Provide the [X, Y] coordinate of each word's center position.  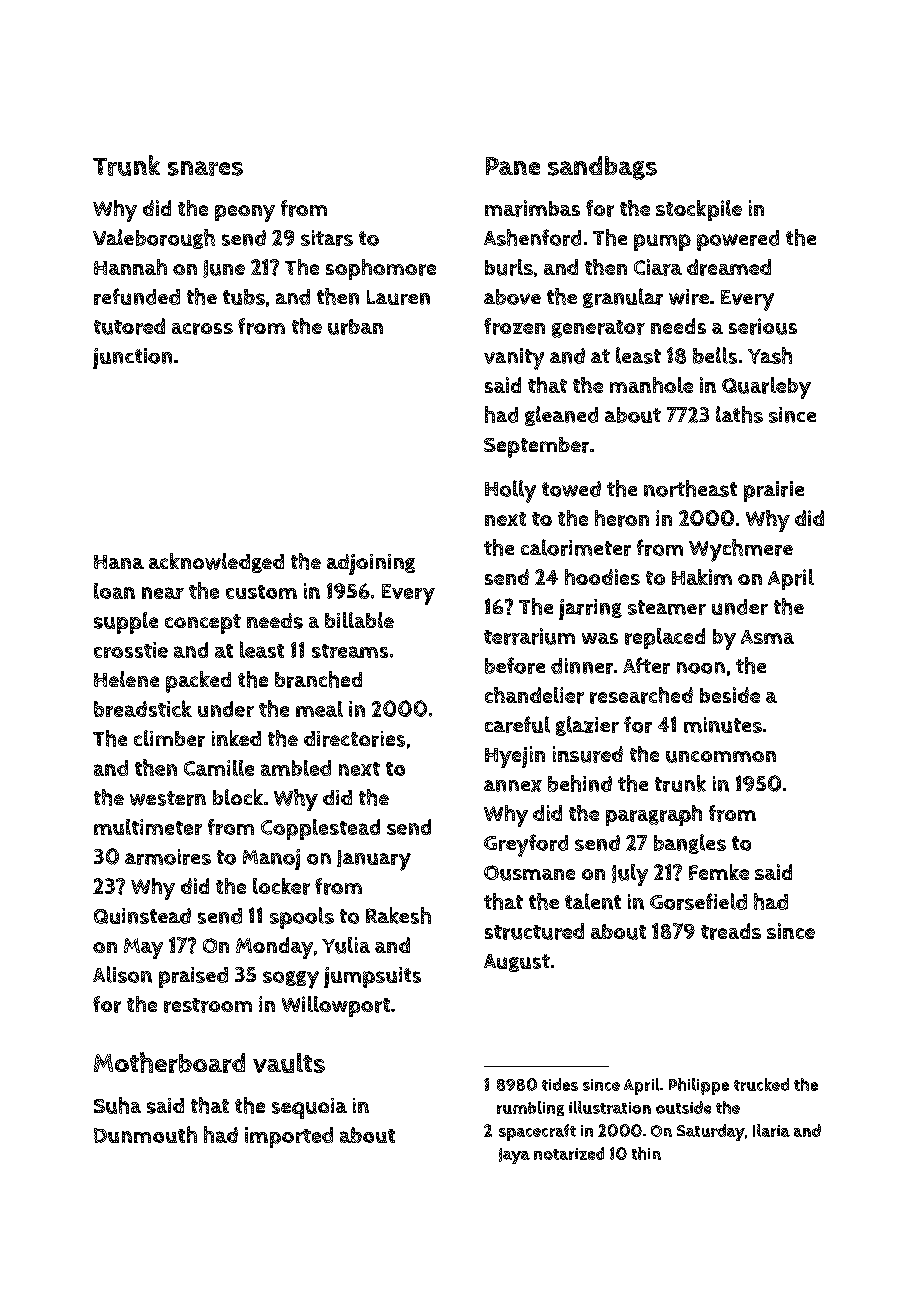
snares [205, 168]
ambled [296, 768]
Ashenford [532, 237]
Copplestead [320, 829]
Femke [719, 872]
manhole [651, 385]
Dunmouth [145, 1134]
